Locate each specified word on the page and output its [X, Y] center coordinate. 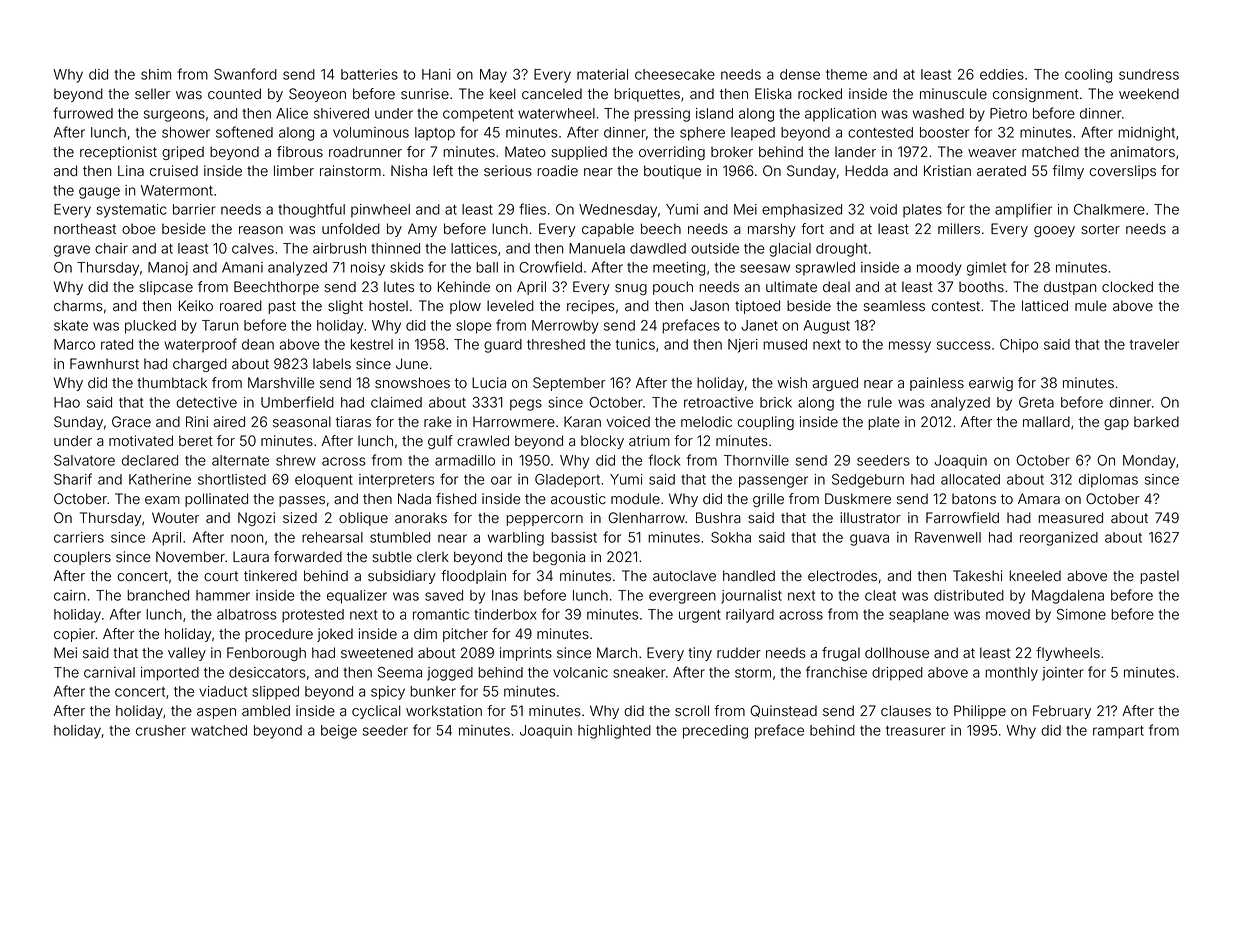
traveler [1154, 344]
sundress [1149, 74]
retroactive [718, 402]
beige [339, 732]
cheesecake [675, 74]
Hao [67, 402]
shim [156, 74]
